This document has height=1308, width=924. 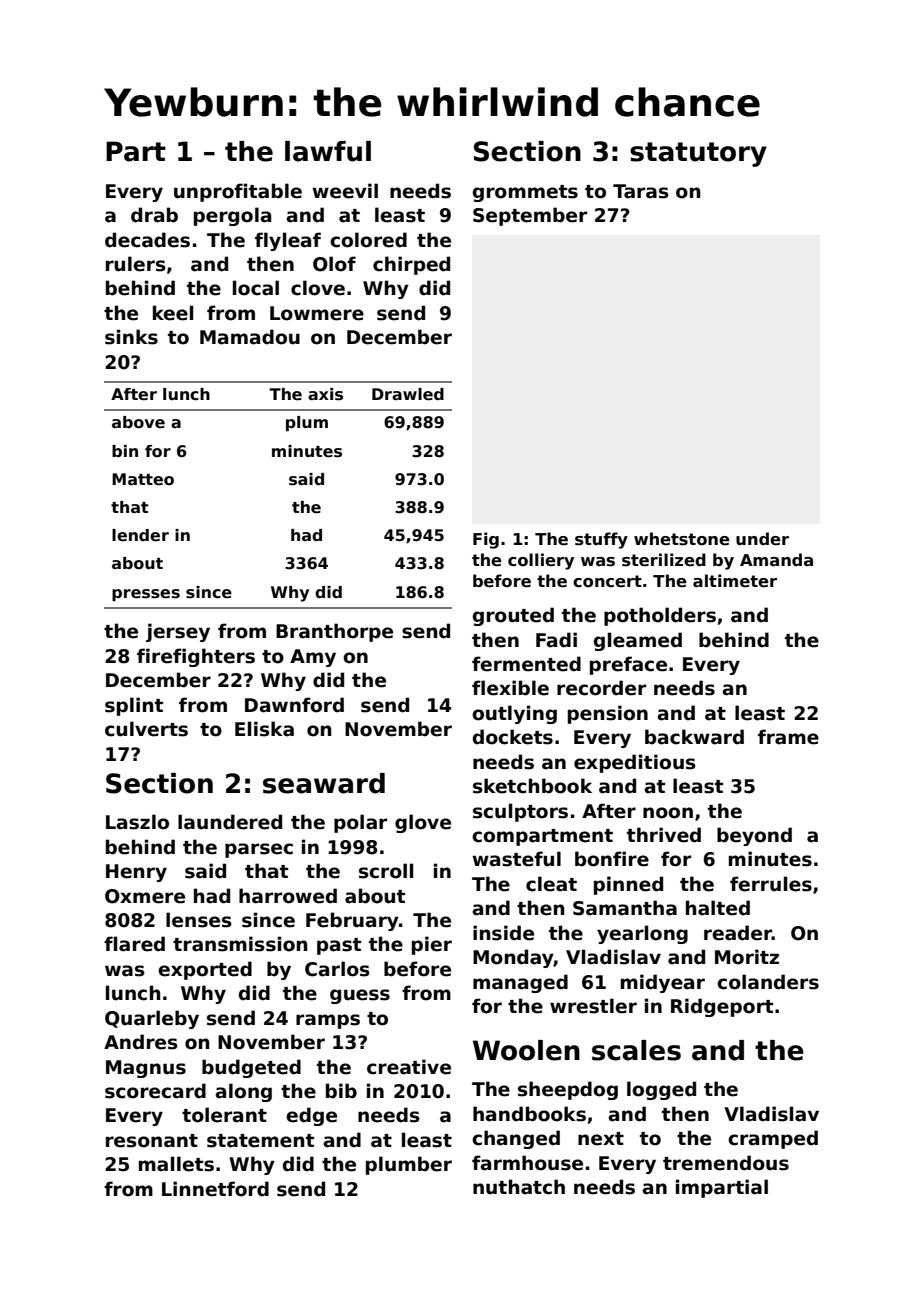 What do you see at coordinates (137, 822) in the document?
I see `Laszlo` at bounding box center [137, 822].
